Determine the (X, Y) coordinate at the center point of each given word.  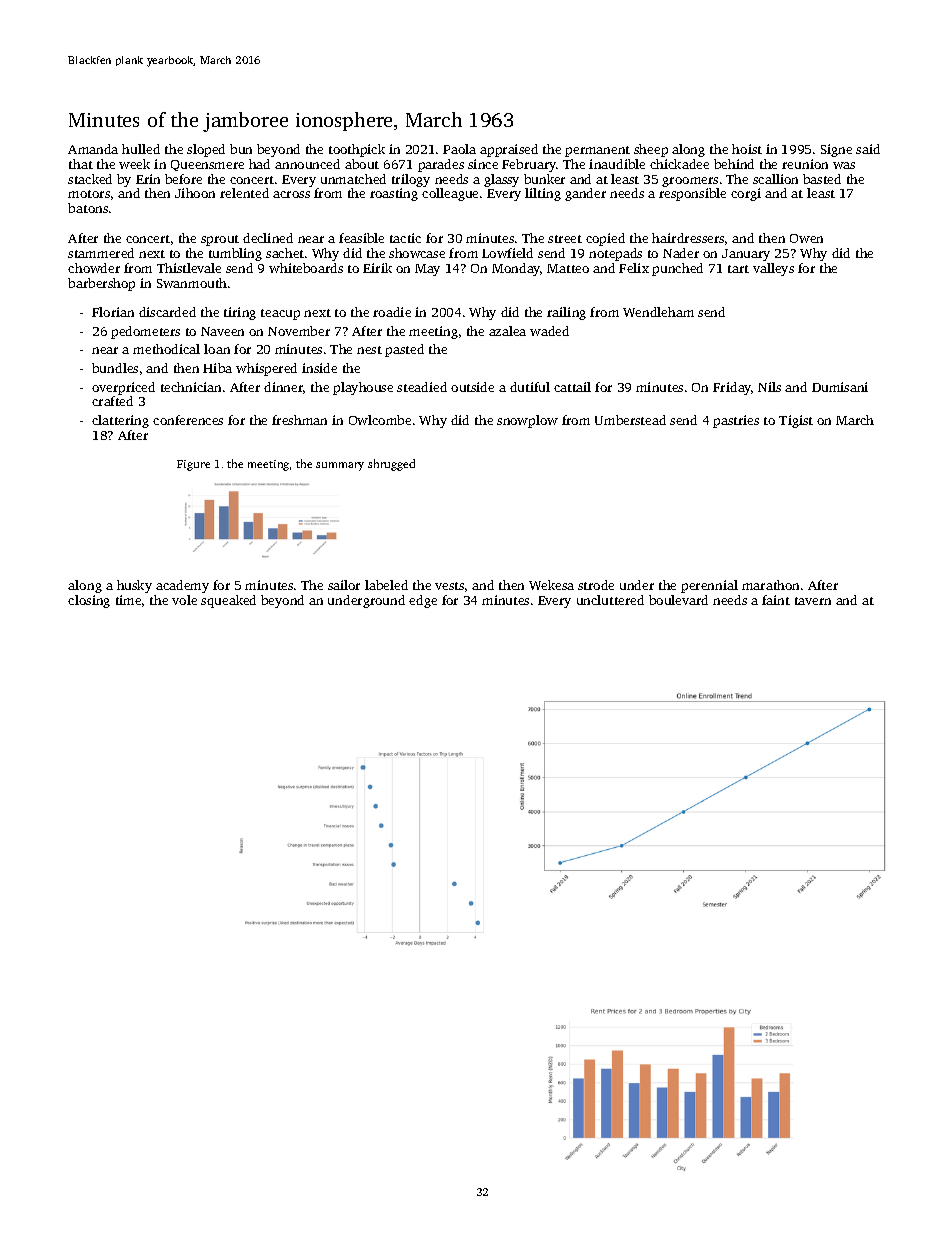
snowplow (527, 421)
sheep (651, 150)
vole (184, 600)
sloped (206, 150)
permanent (597, 151)
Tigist (796, 421)
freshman (299, 420)
